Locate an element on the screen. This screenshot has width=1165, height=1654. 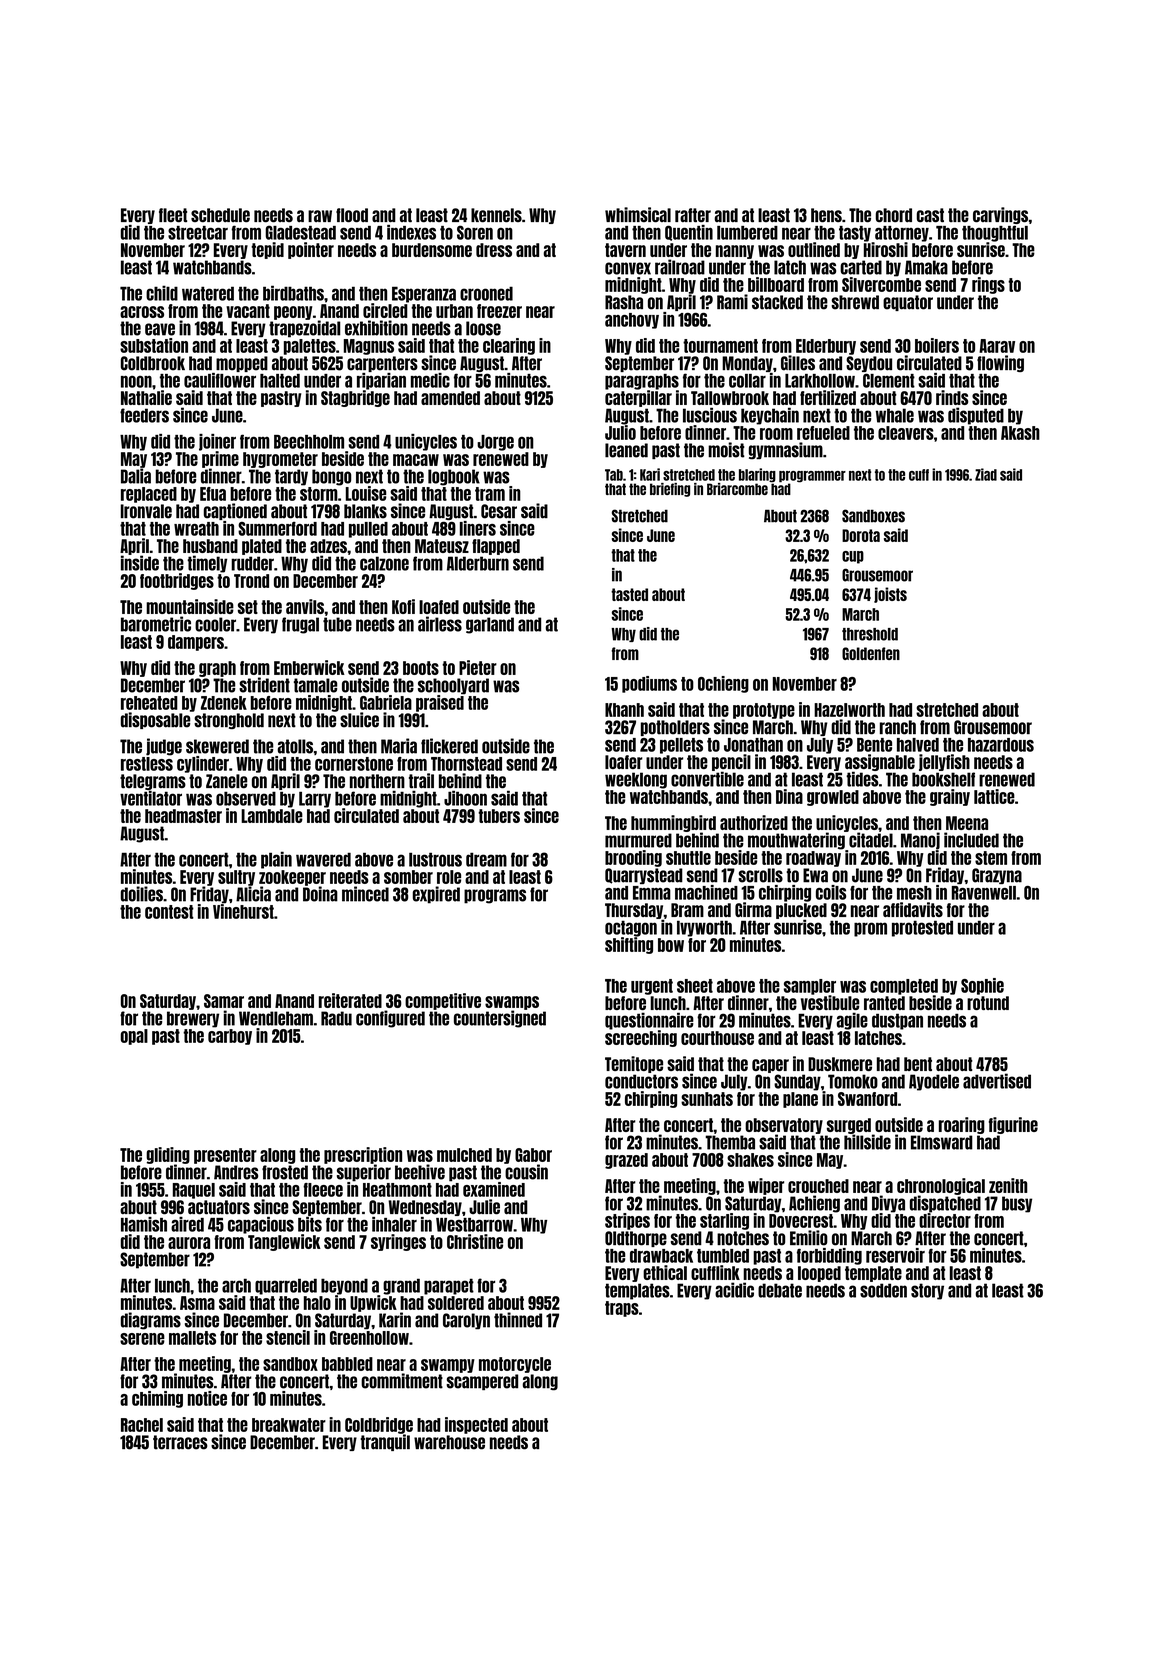
busy is located at coordinates (1017, 1204).
